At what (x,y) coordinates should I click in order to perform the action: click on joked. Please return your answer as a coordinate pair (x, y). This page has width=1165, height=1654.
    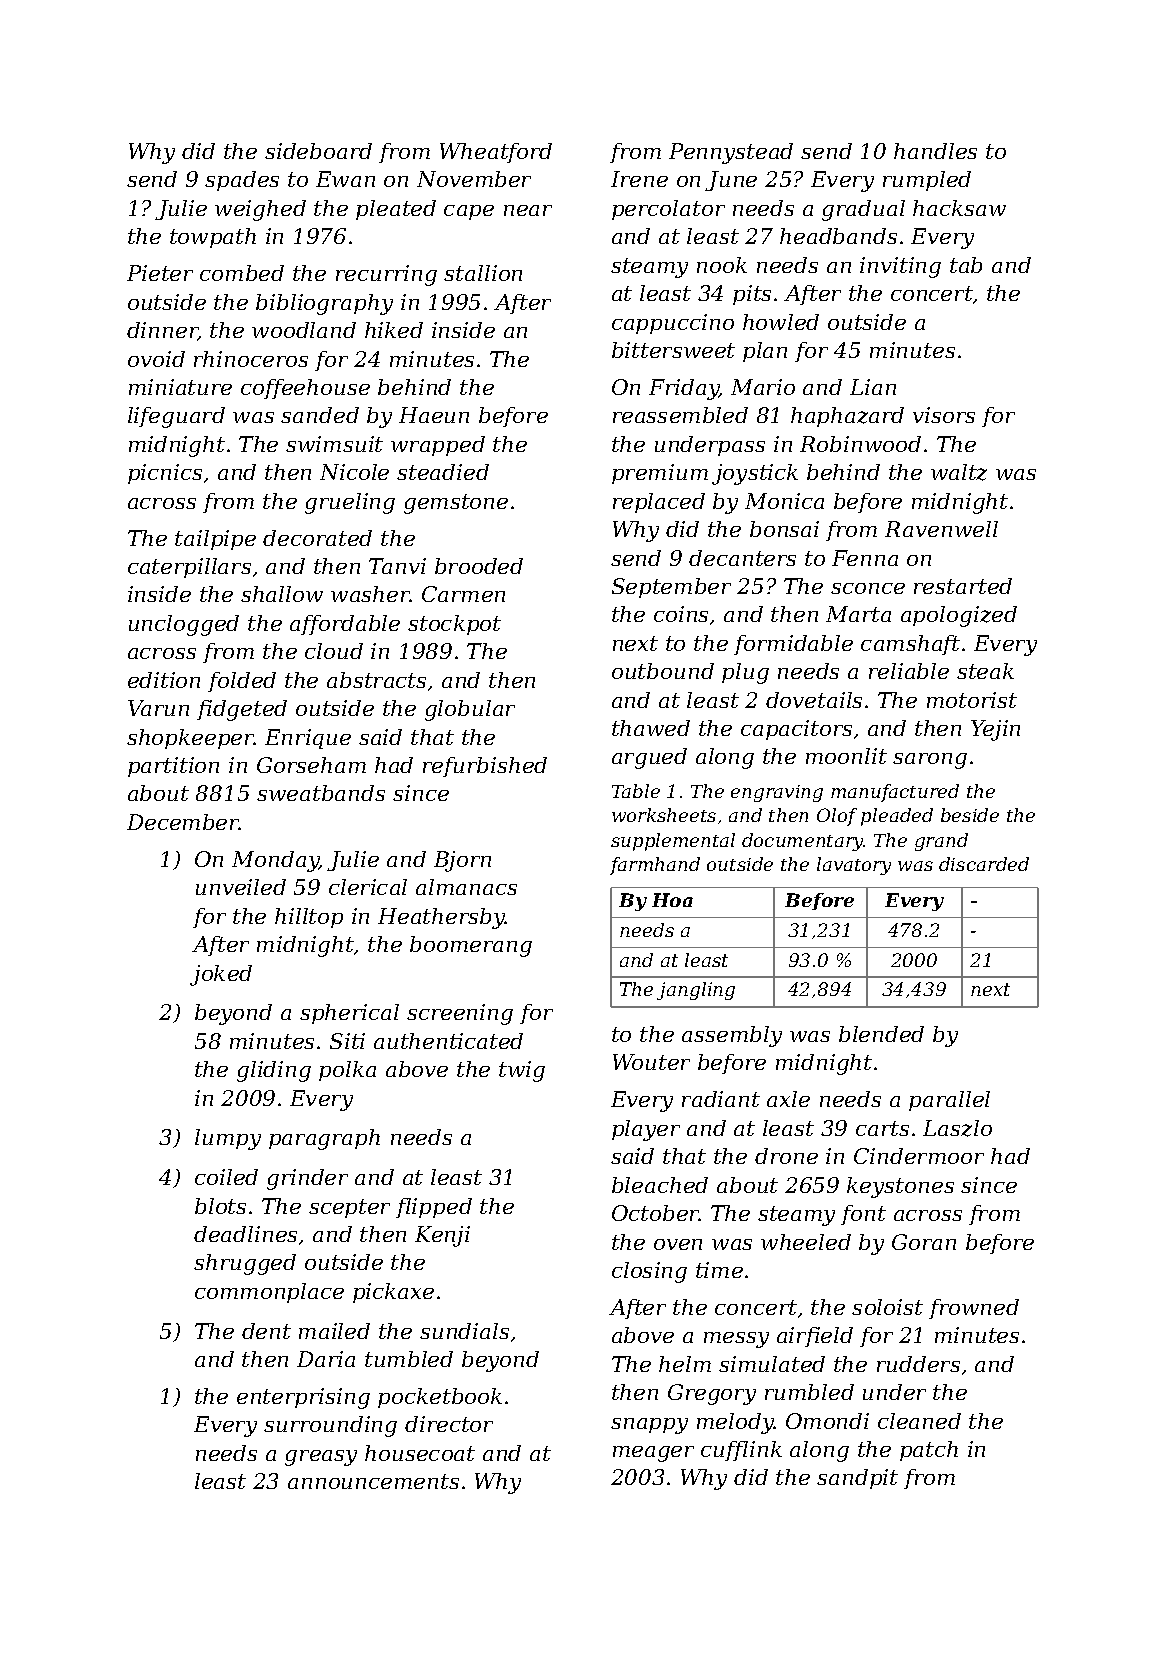
    Looking at the image, I should click on (221, 975).
